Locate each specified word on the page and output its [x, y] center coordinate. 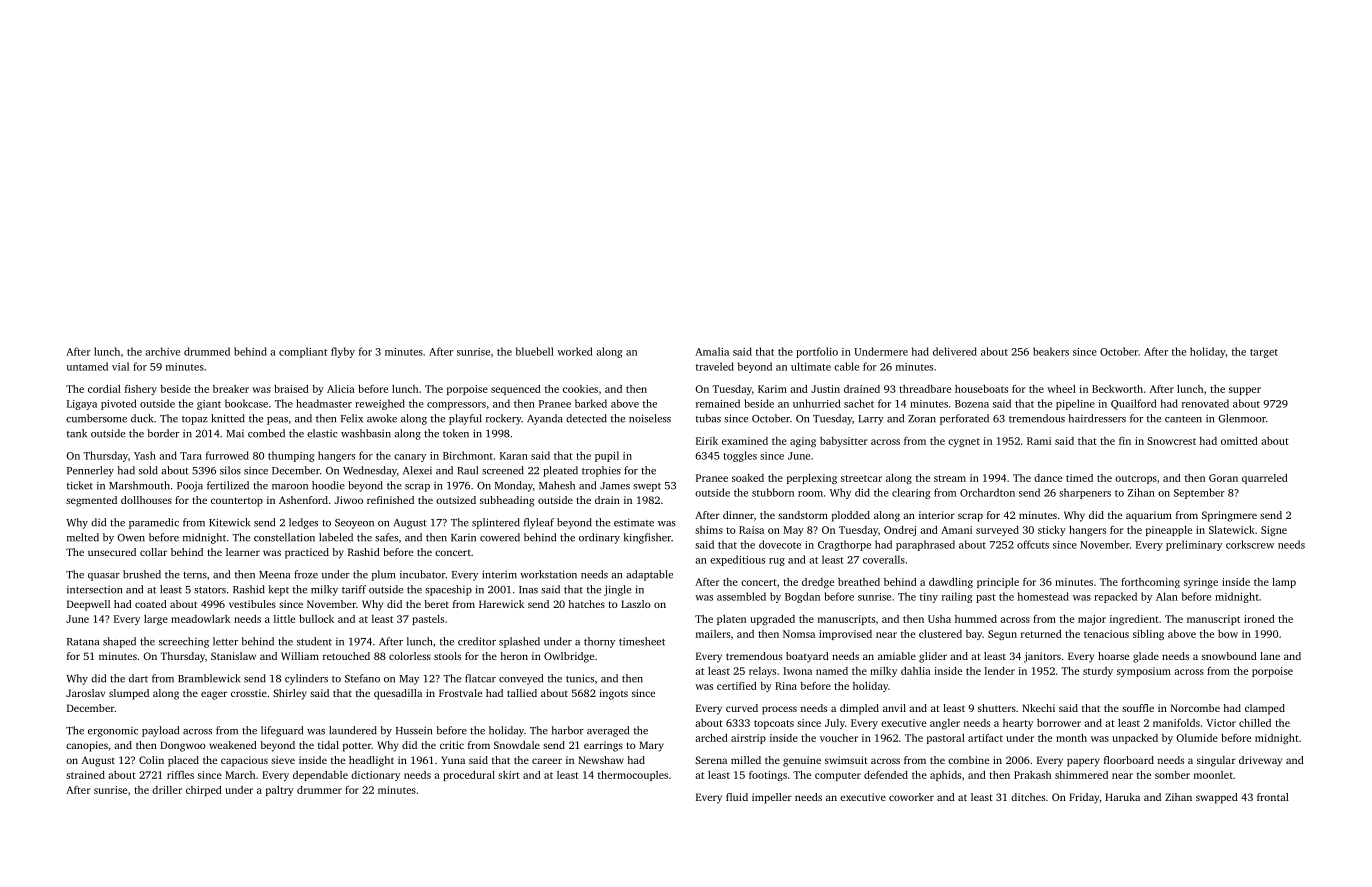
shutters [997, 708]
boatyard [807, 657]
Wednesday [370, 471]
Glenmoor [1242, 418]
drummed [207, 351]
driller [167, 790]
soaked [748, 478]
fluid [737, 797]
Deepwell [88, 605]
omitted [1239, 441]
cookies [580, 389]
